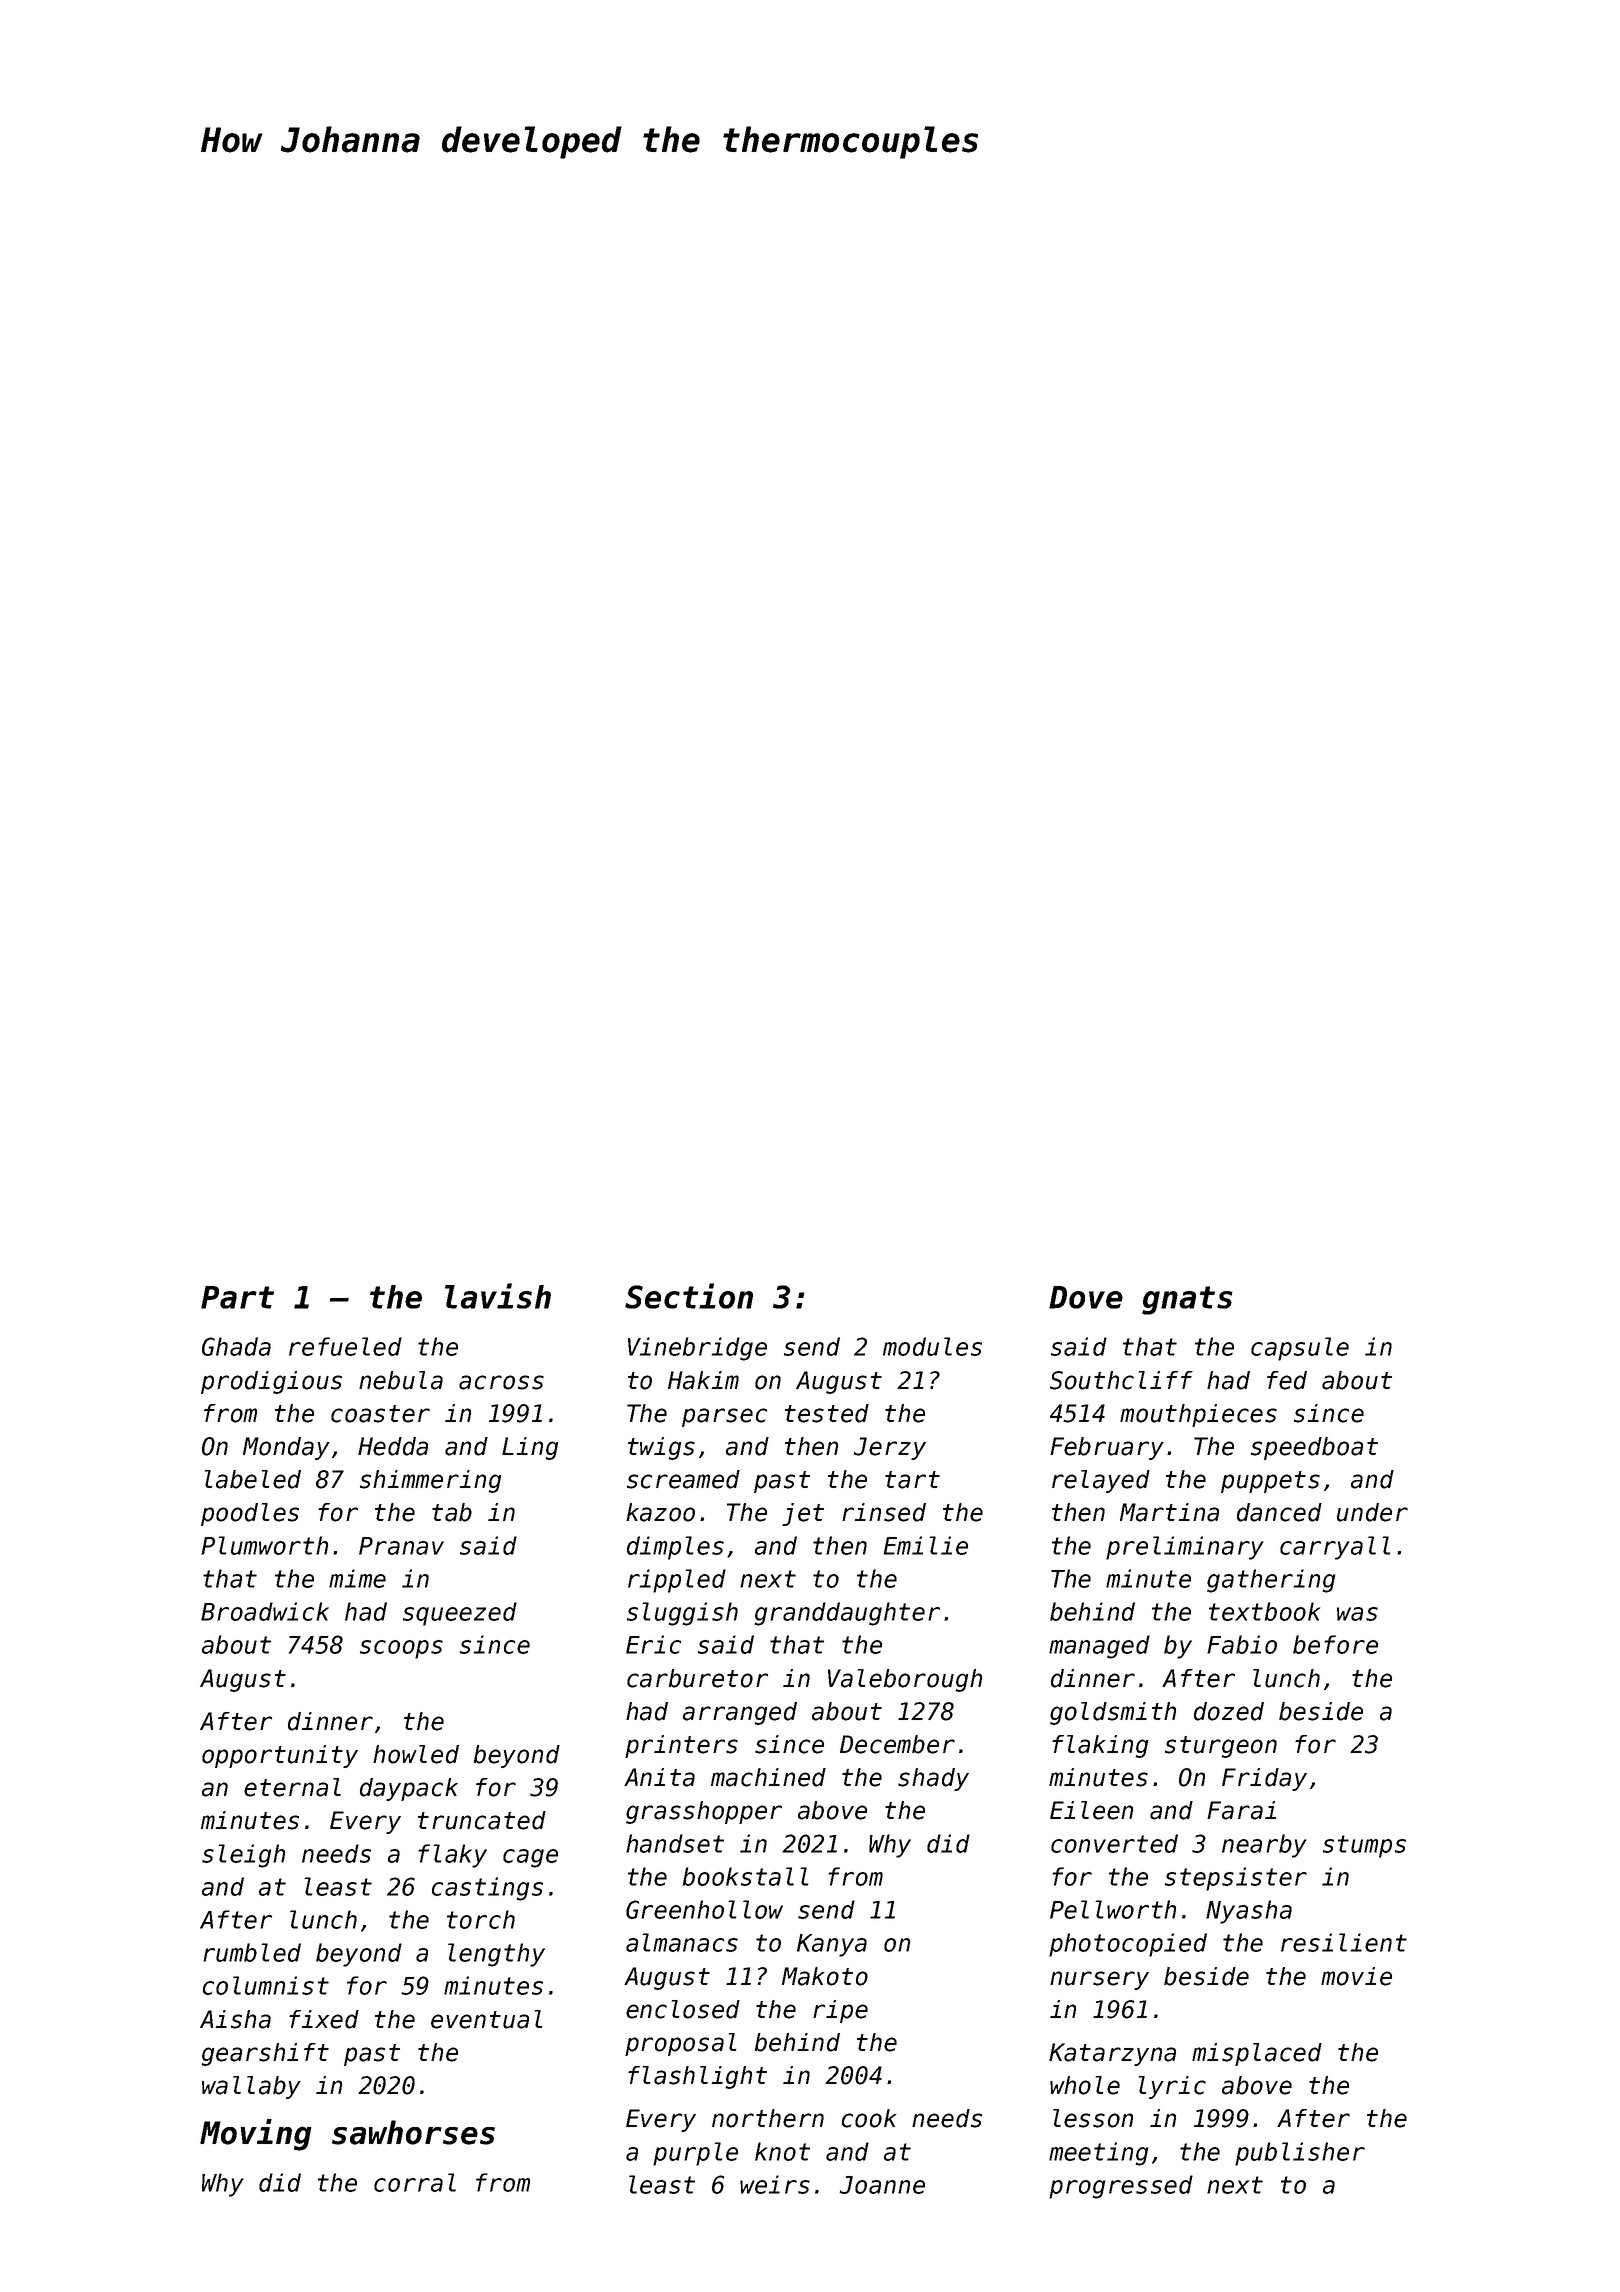 The image size is (1620, 2292). I want to click on ripe, so click(840, 2011).
